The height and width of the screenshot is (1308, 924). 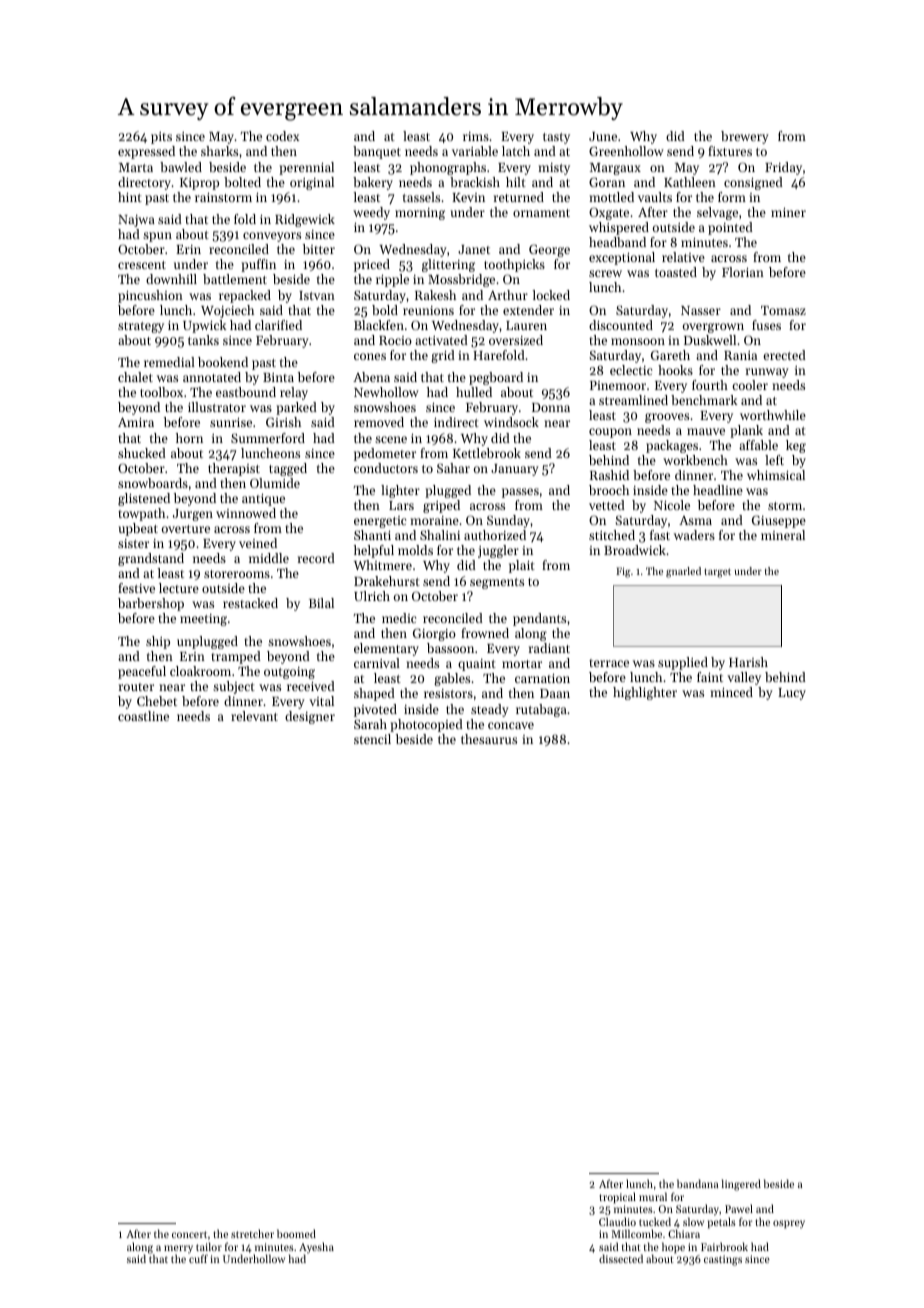 What do you see at coordinates (555, 693) in the screenshot?
I see `Daan` at bounding box center [555, 693].
